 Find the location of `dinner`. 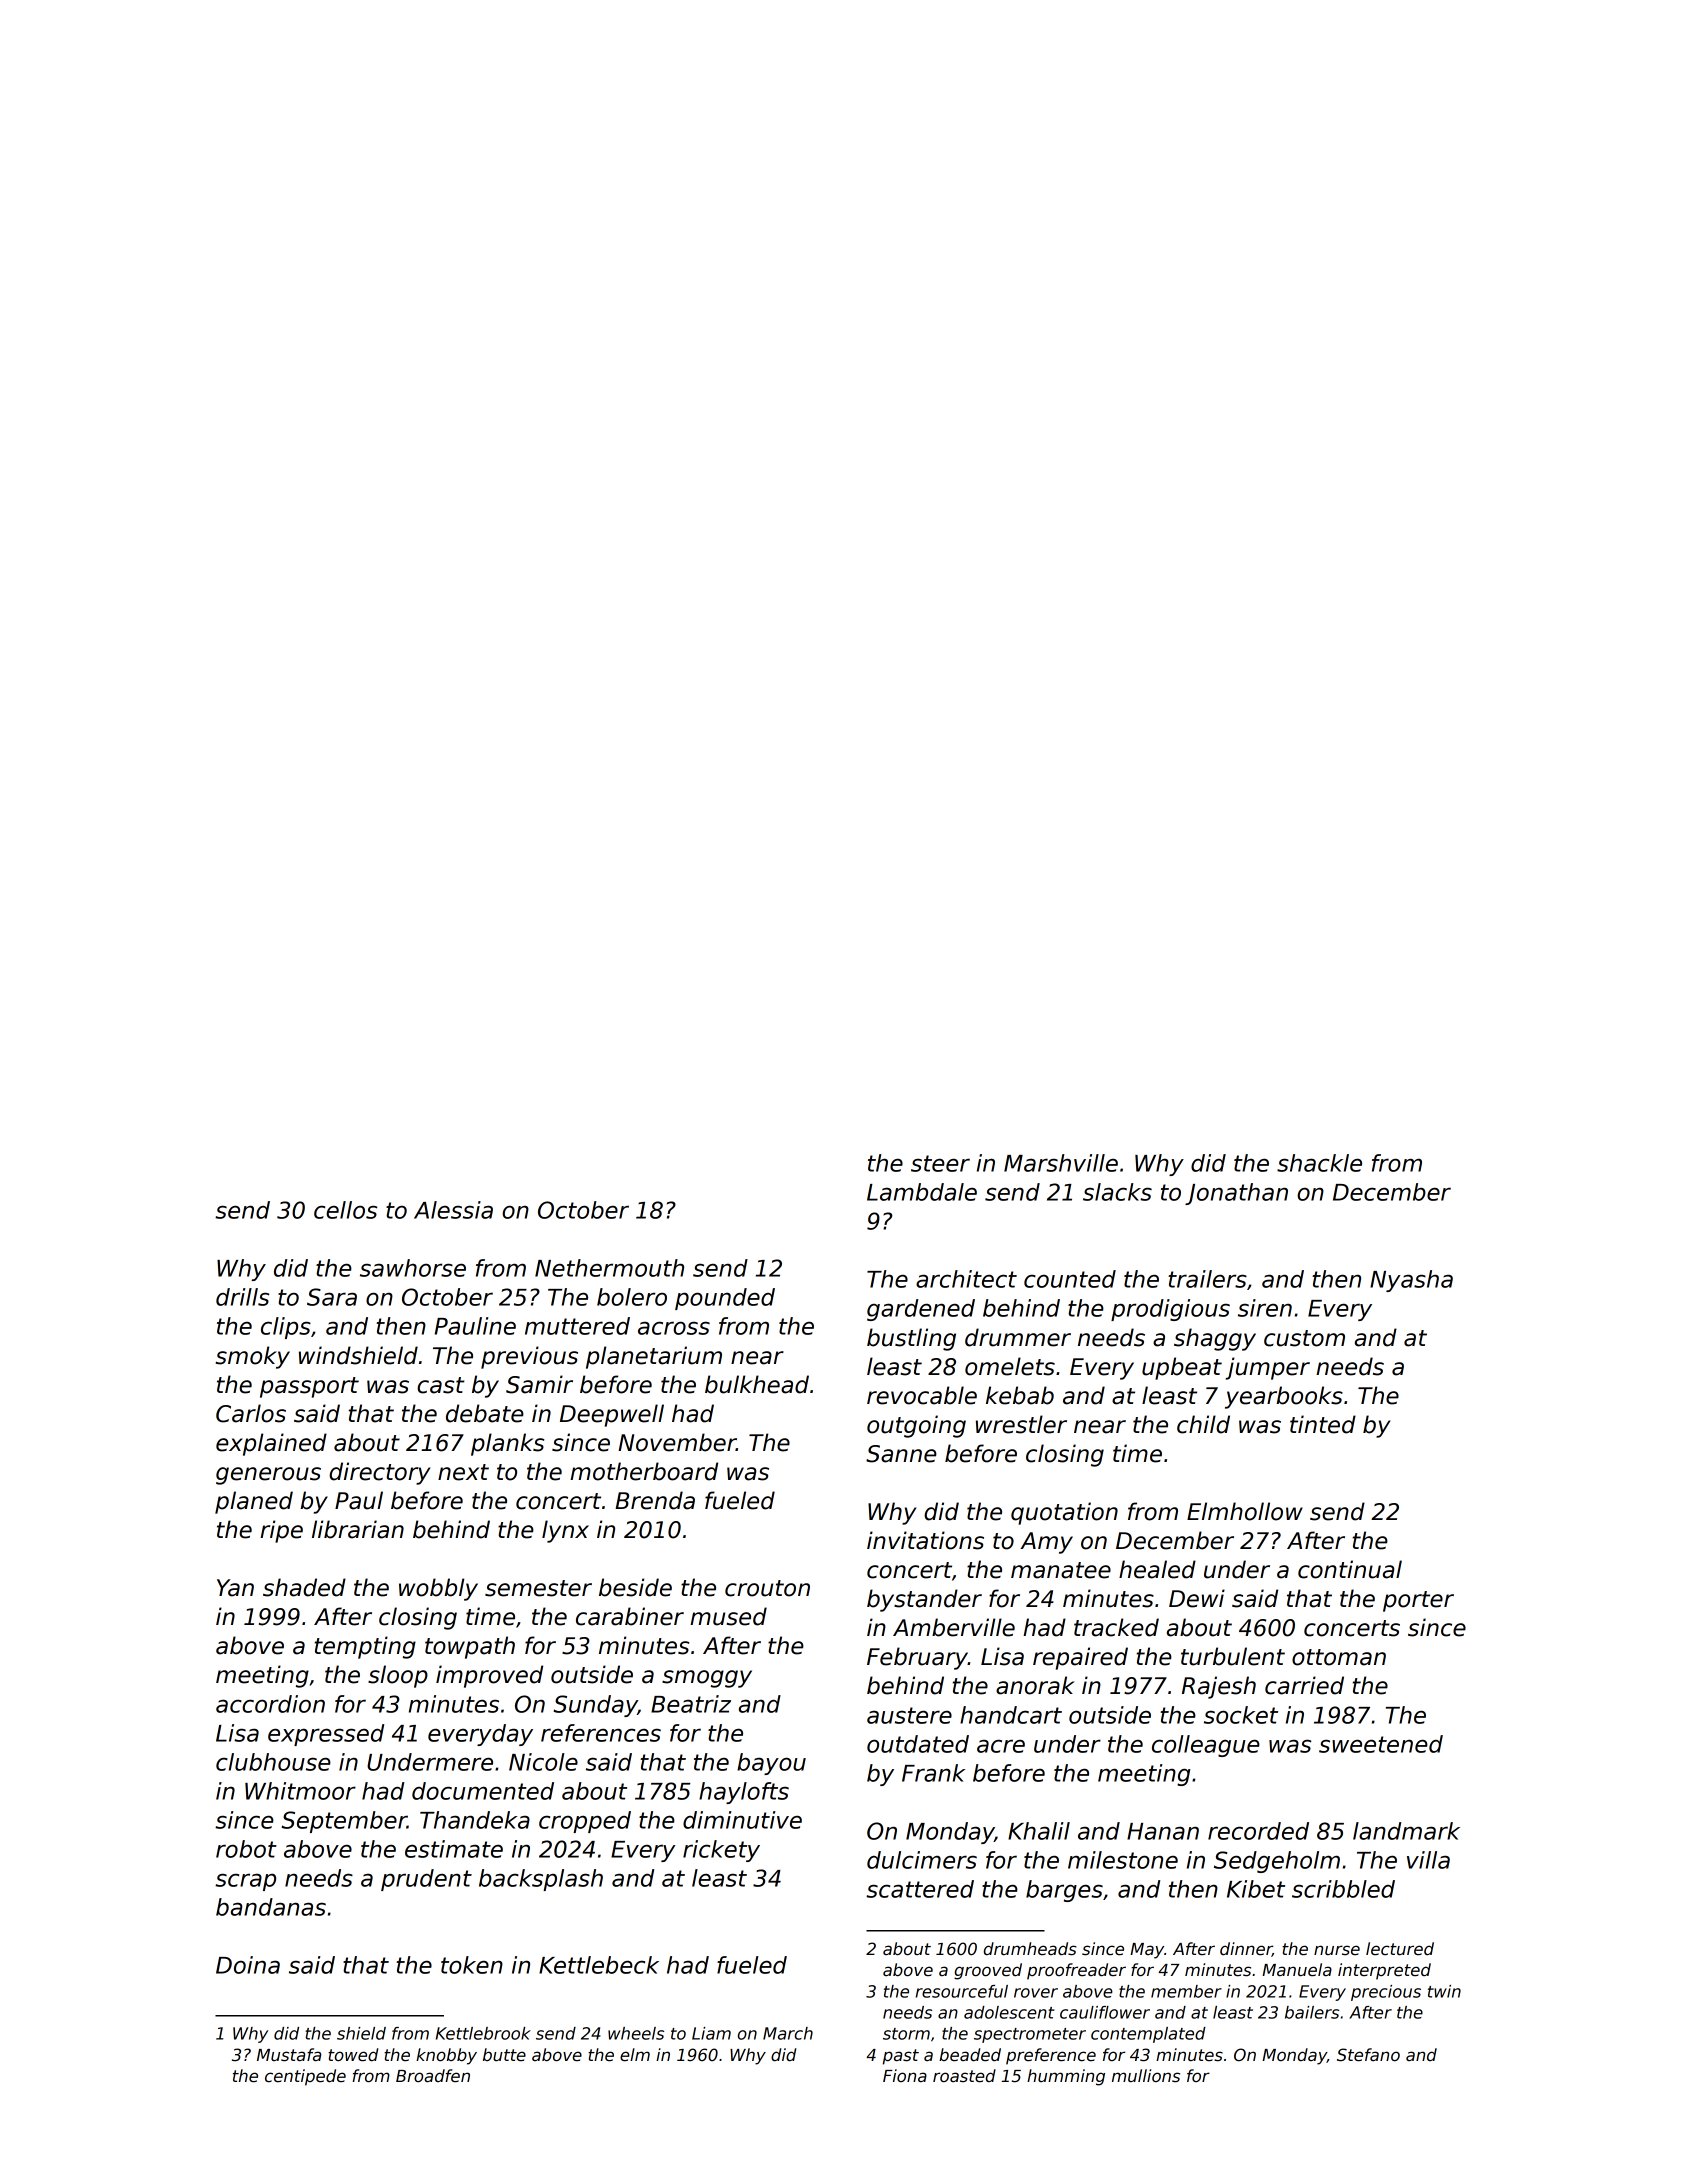

dinner is located at coordinates (1246, 1949).
